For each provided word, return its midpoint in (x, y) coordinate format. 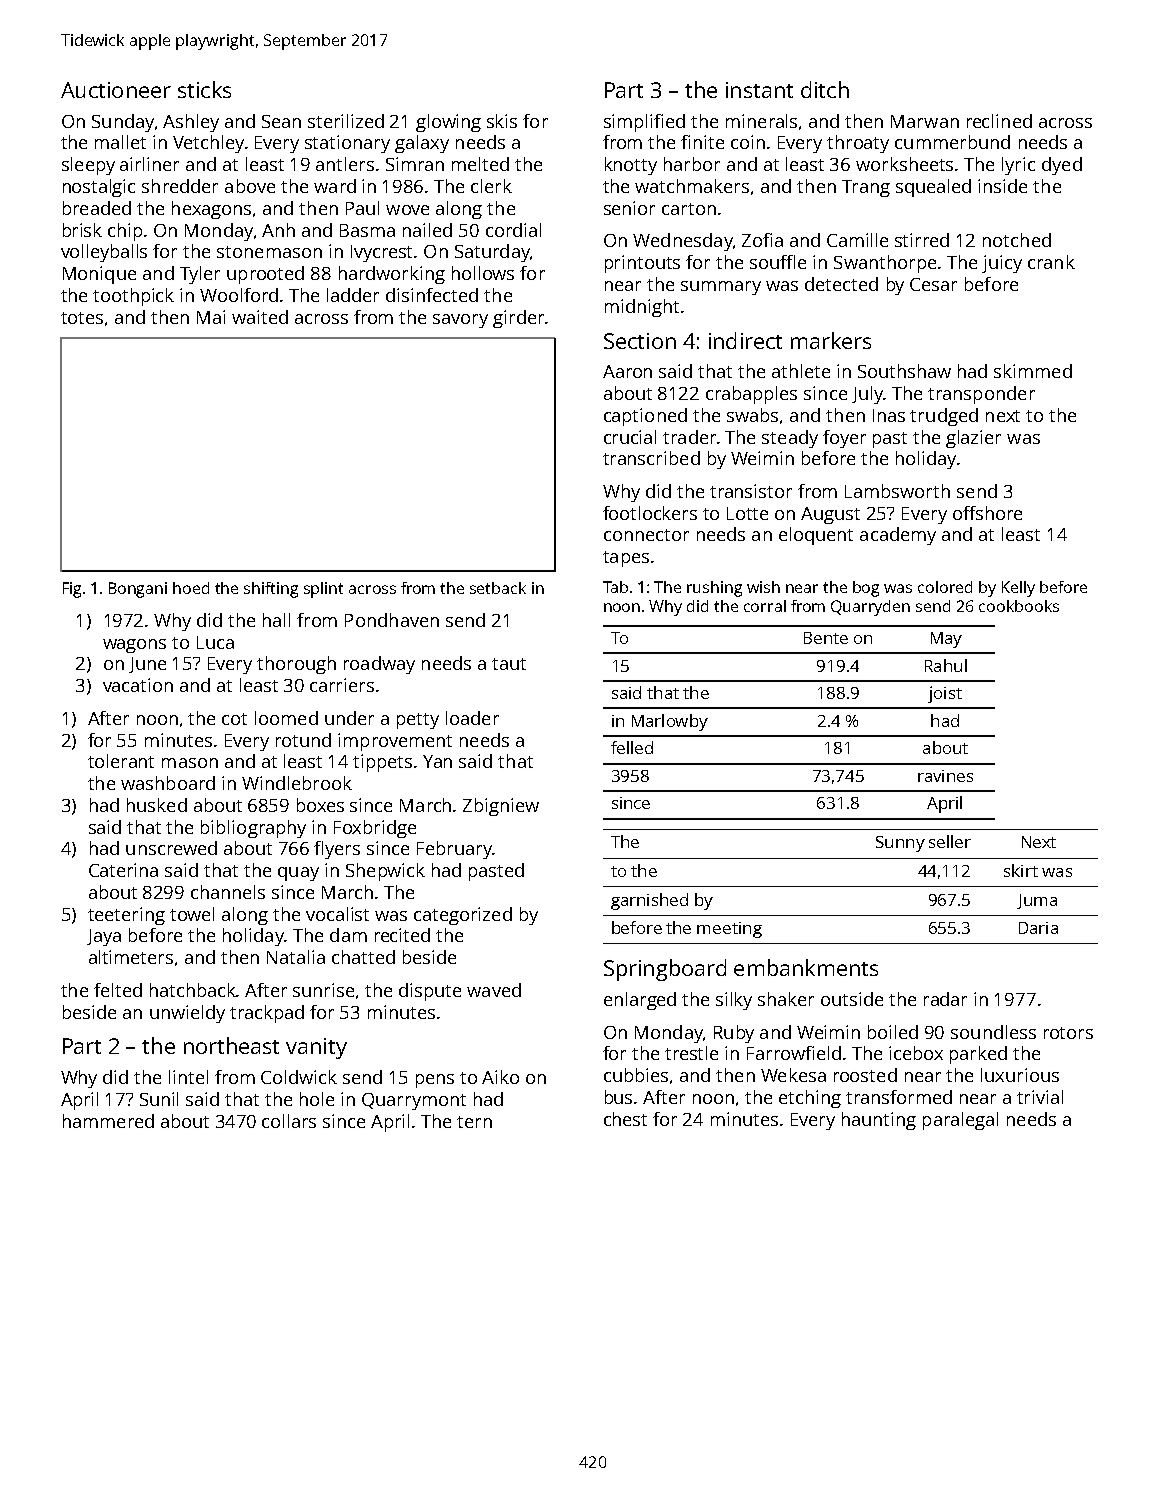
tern (474, 1122)
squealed (933, 188)
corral (765, 606)
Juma (1037, 901)
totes (82, 318)
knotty (631, 166)
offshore (987, 513)
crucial (630, 437)
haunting (879, 1121)
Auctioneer (116, 90)
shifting (271, 590)
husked (157, 805)
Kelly (1018, 589)
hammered (108, 1121)
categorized (463, 916)
